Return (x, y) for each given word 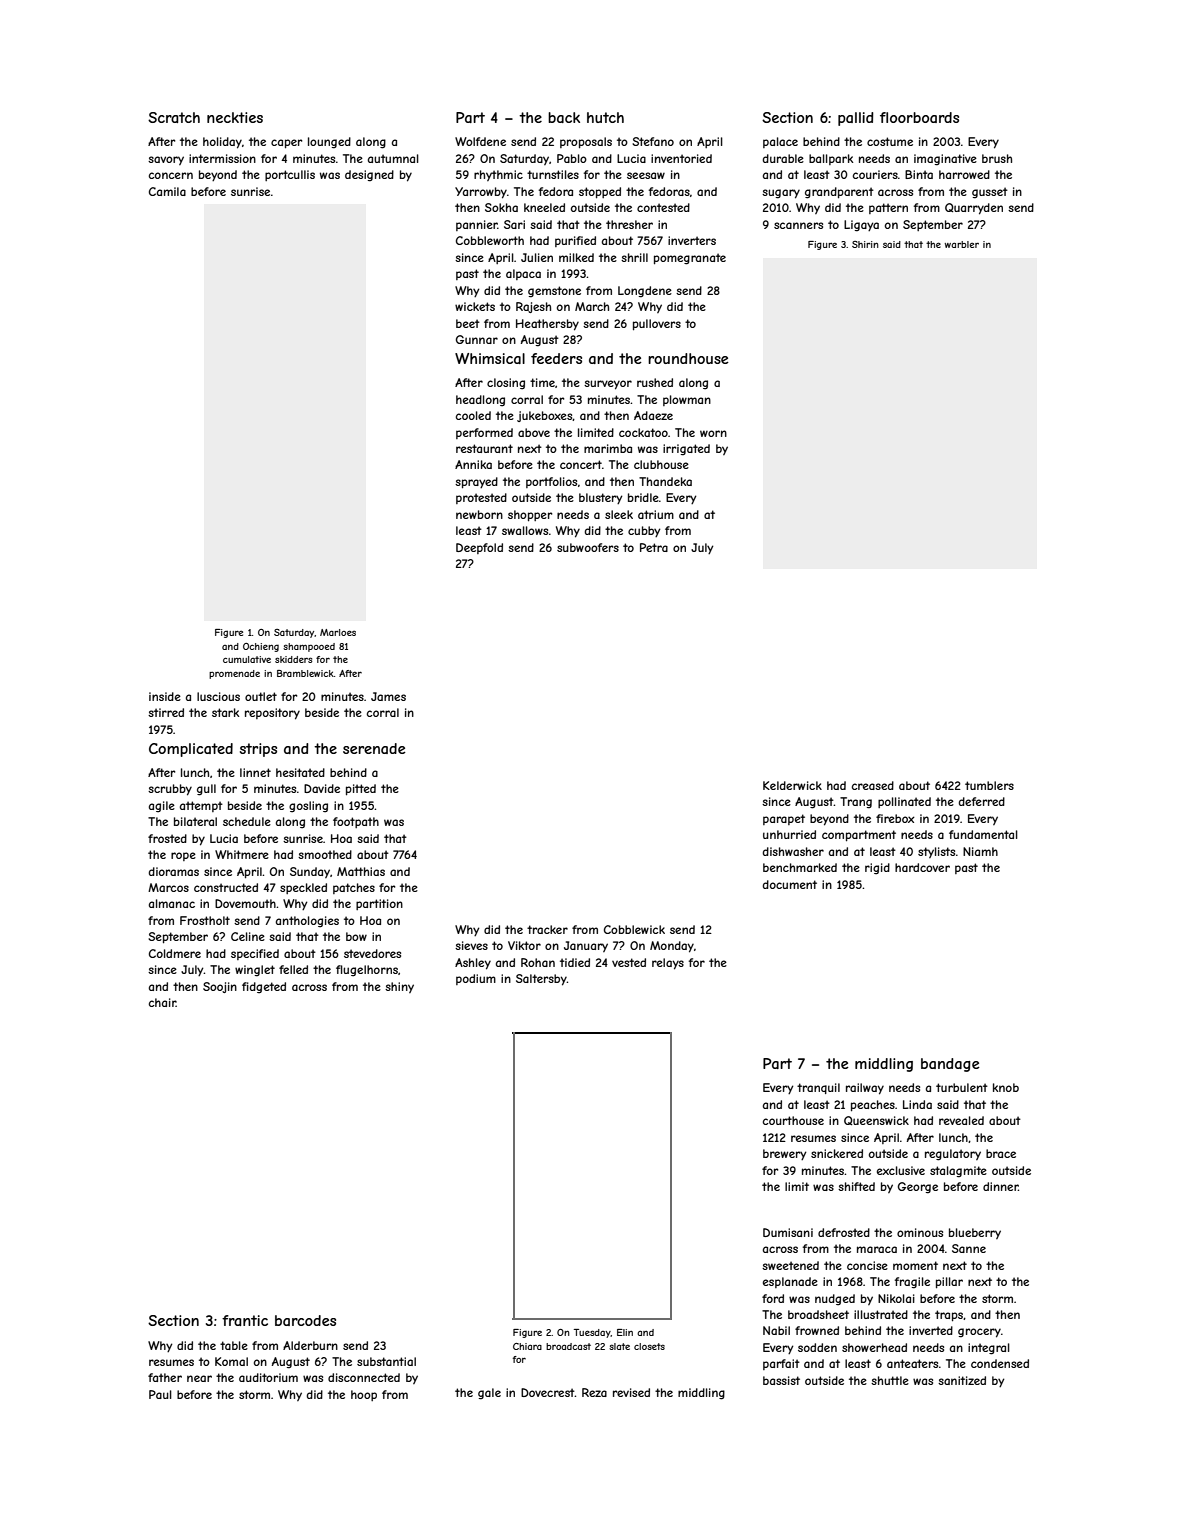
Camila (167, 191)
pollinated (904, 802)
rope (183, 856)
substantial (386, 1361)
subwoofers (588, 547)
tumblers (989, 785)
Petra (654, 547)
